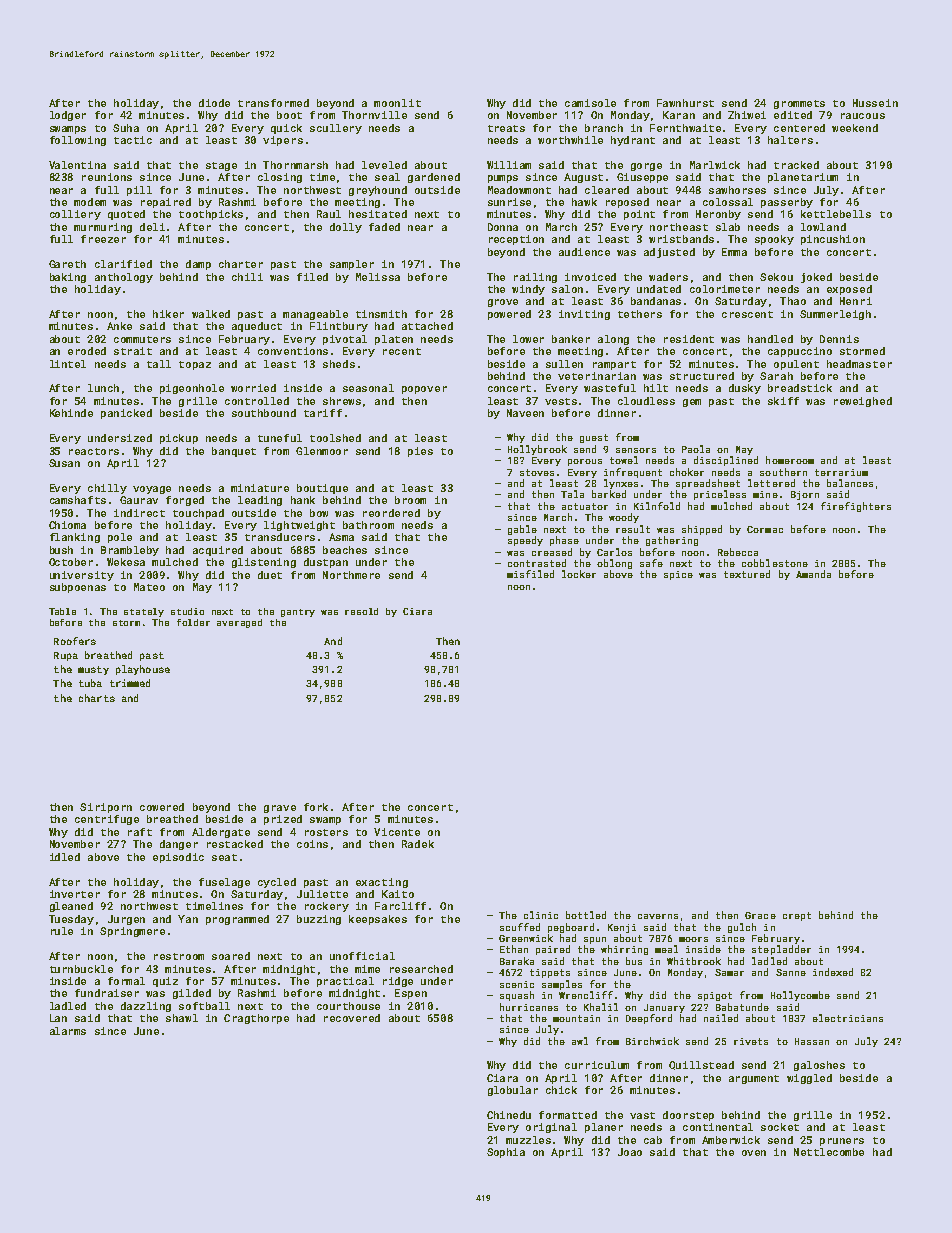  Describe the element at coordinates (68, 116) in the screenshot. I see `lodger` at that location.
